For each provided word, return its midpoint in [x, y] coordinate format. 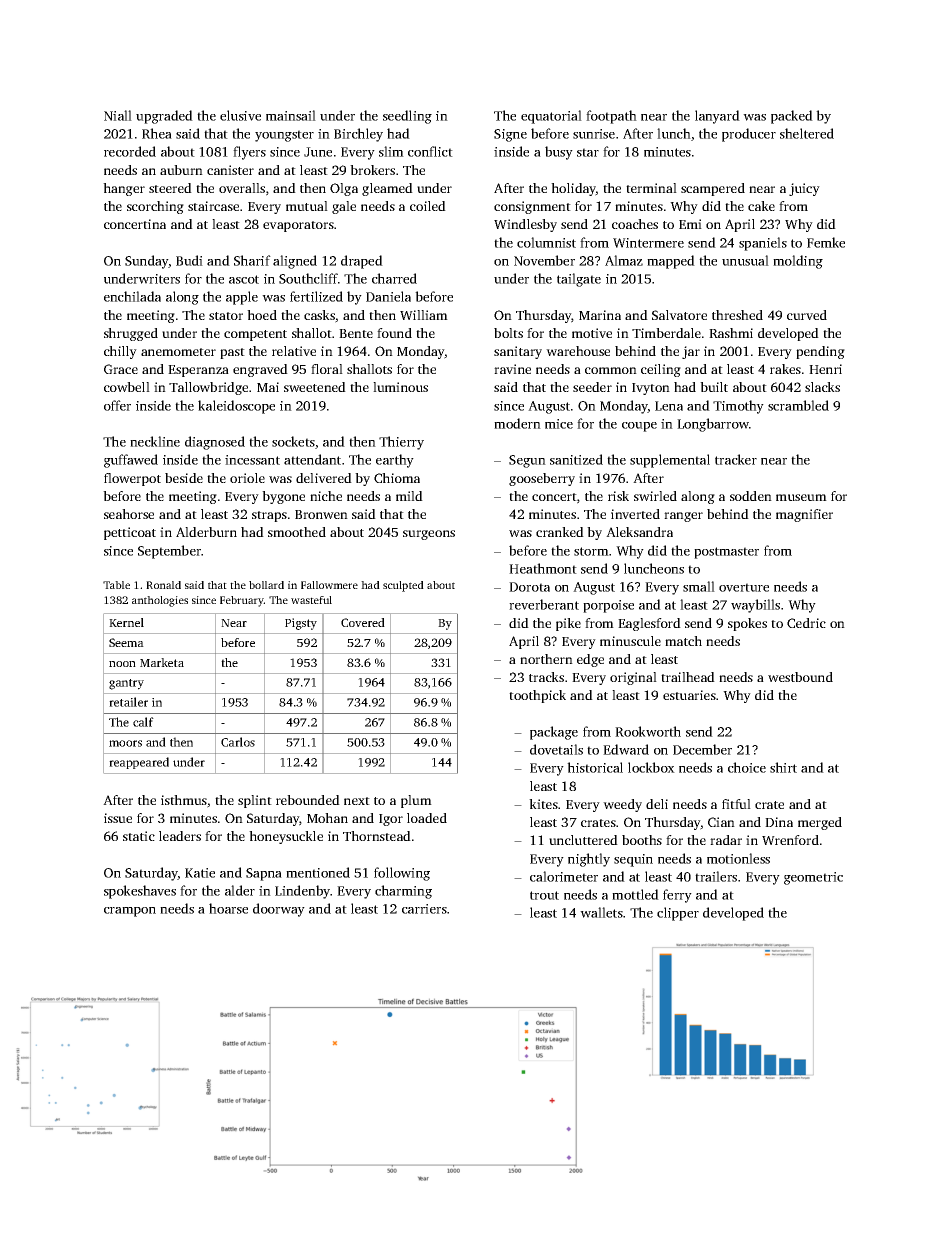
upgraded [164, 117]
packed [792, 117]
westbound [800, 677]
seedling [407, 117]
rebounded [308, 800]
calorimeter [564, 876]
